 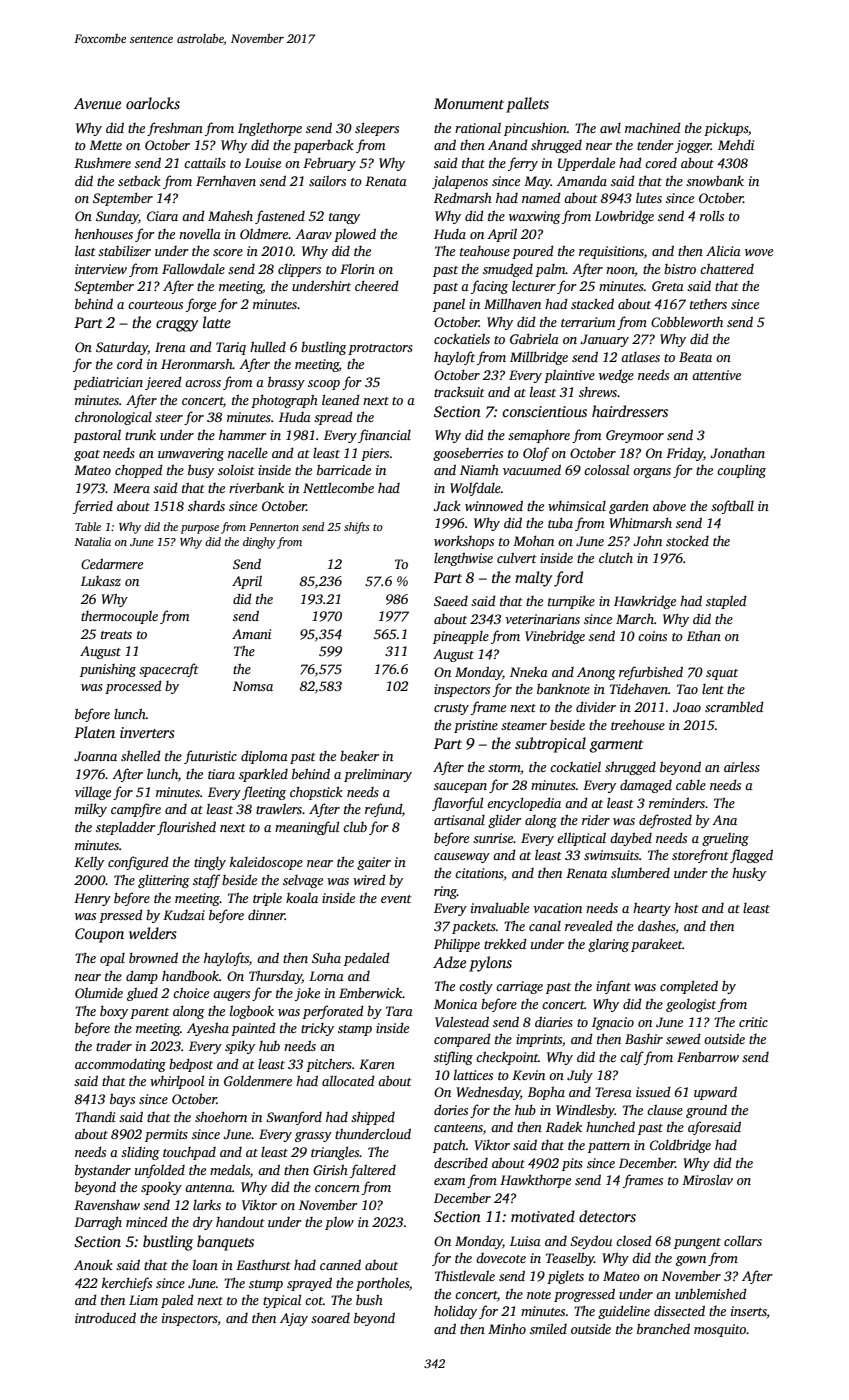 What do you see at coordinates (455, 1312) in the screenshot?
I see `holiday` at bounding box center [455, 1312].
